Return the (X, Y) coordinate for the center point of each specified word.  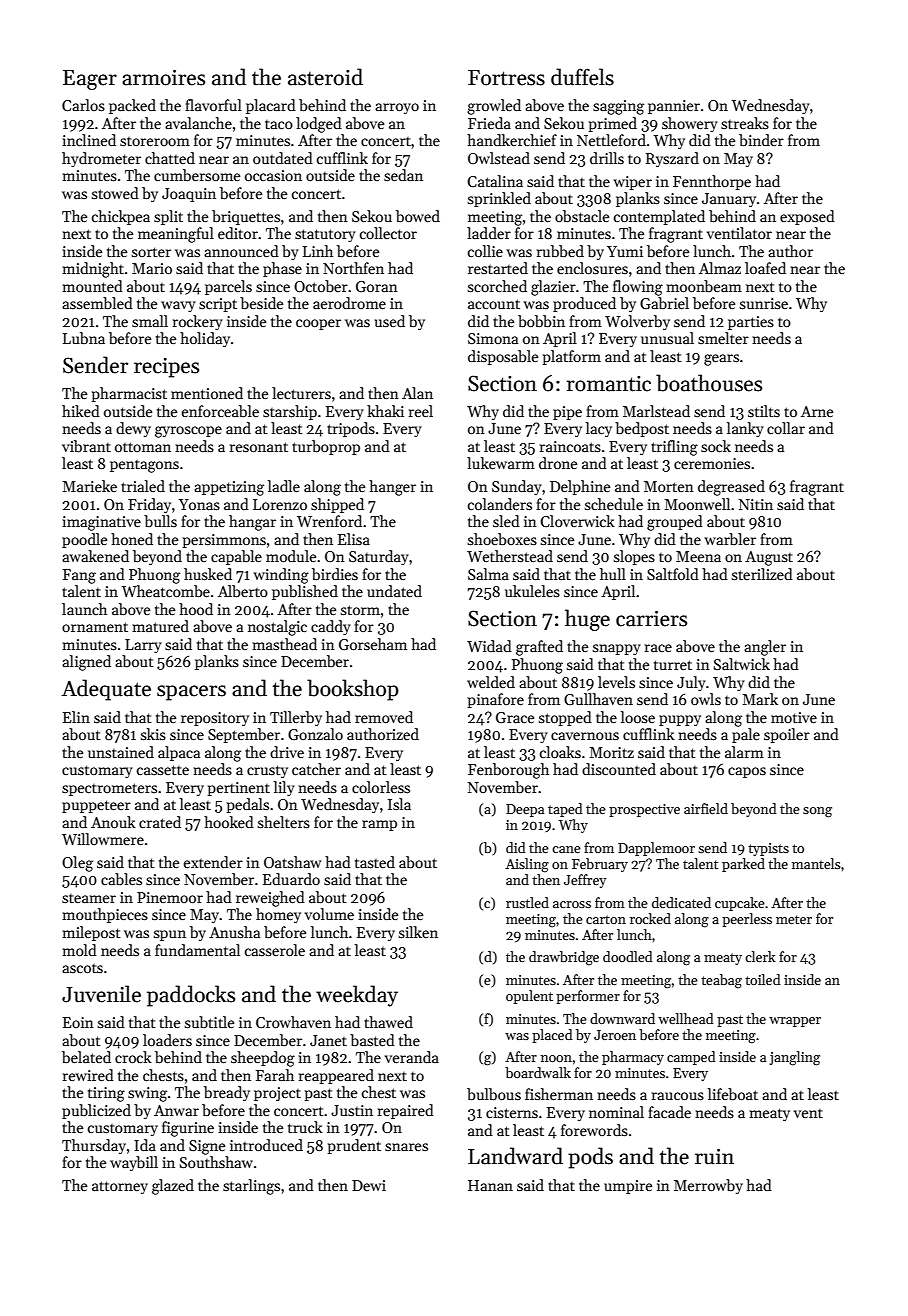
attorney (120, 1187)
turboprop (326, 447)
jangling (794, 1058)
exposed (807, 217)
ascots (82, 968)
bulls (160, 521)
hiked (81, 411)
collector (388, 233)
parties (751, 323)
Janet (328, 1040)
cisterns (512, 1112)
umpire (628, 1187)
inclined (89, 140)
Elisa (354, 539)
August (769, 558)
